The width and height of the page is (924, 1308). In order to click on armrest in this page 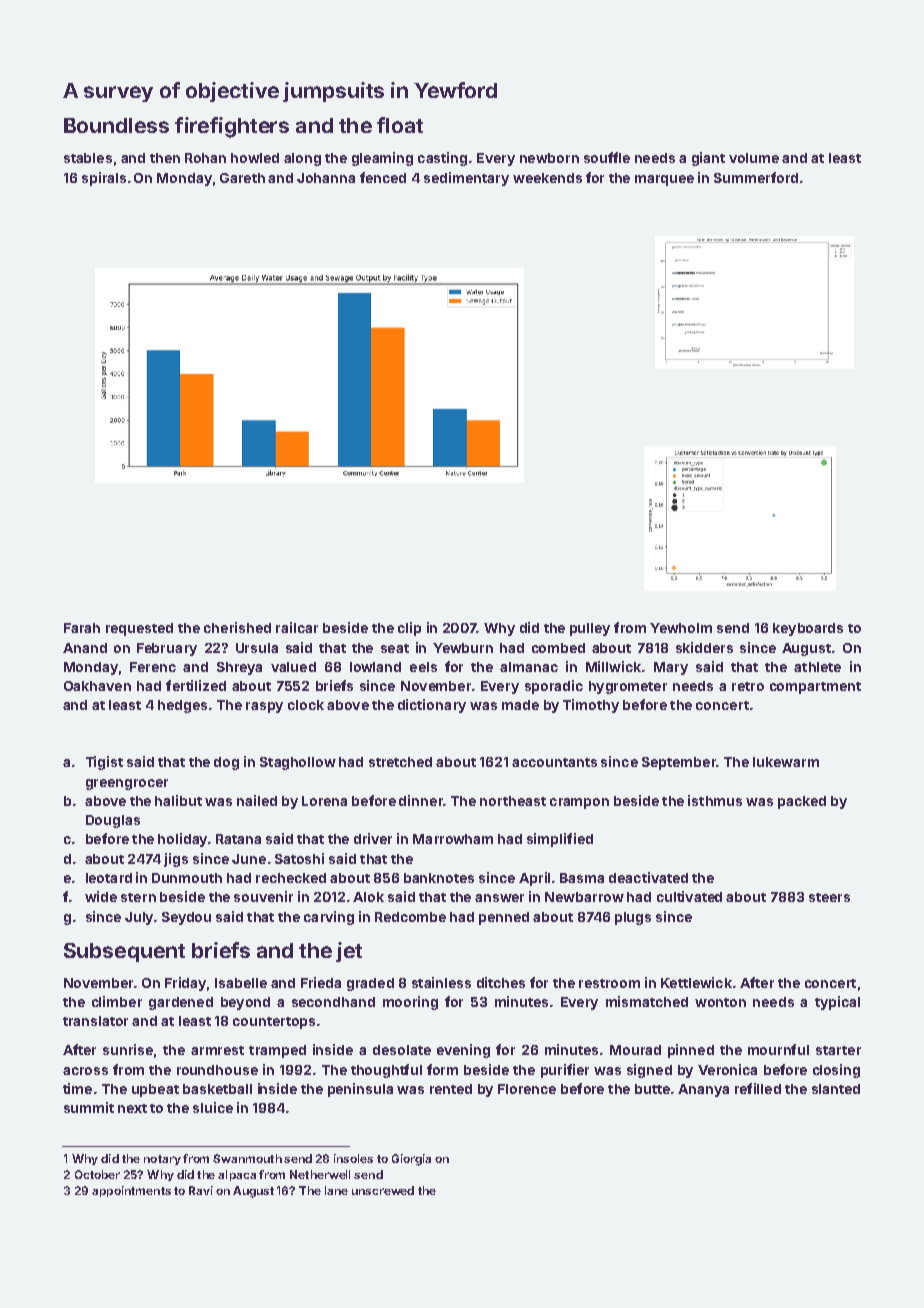, I will do `click(217, 1050)`.
